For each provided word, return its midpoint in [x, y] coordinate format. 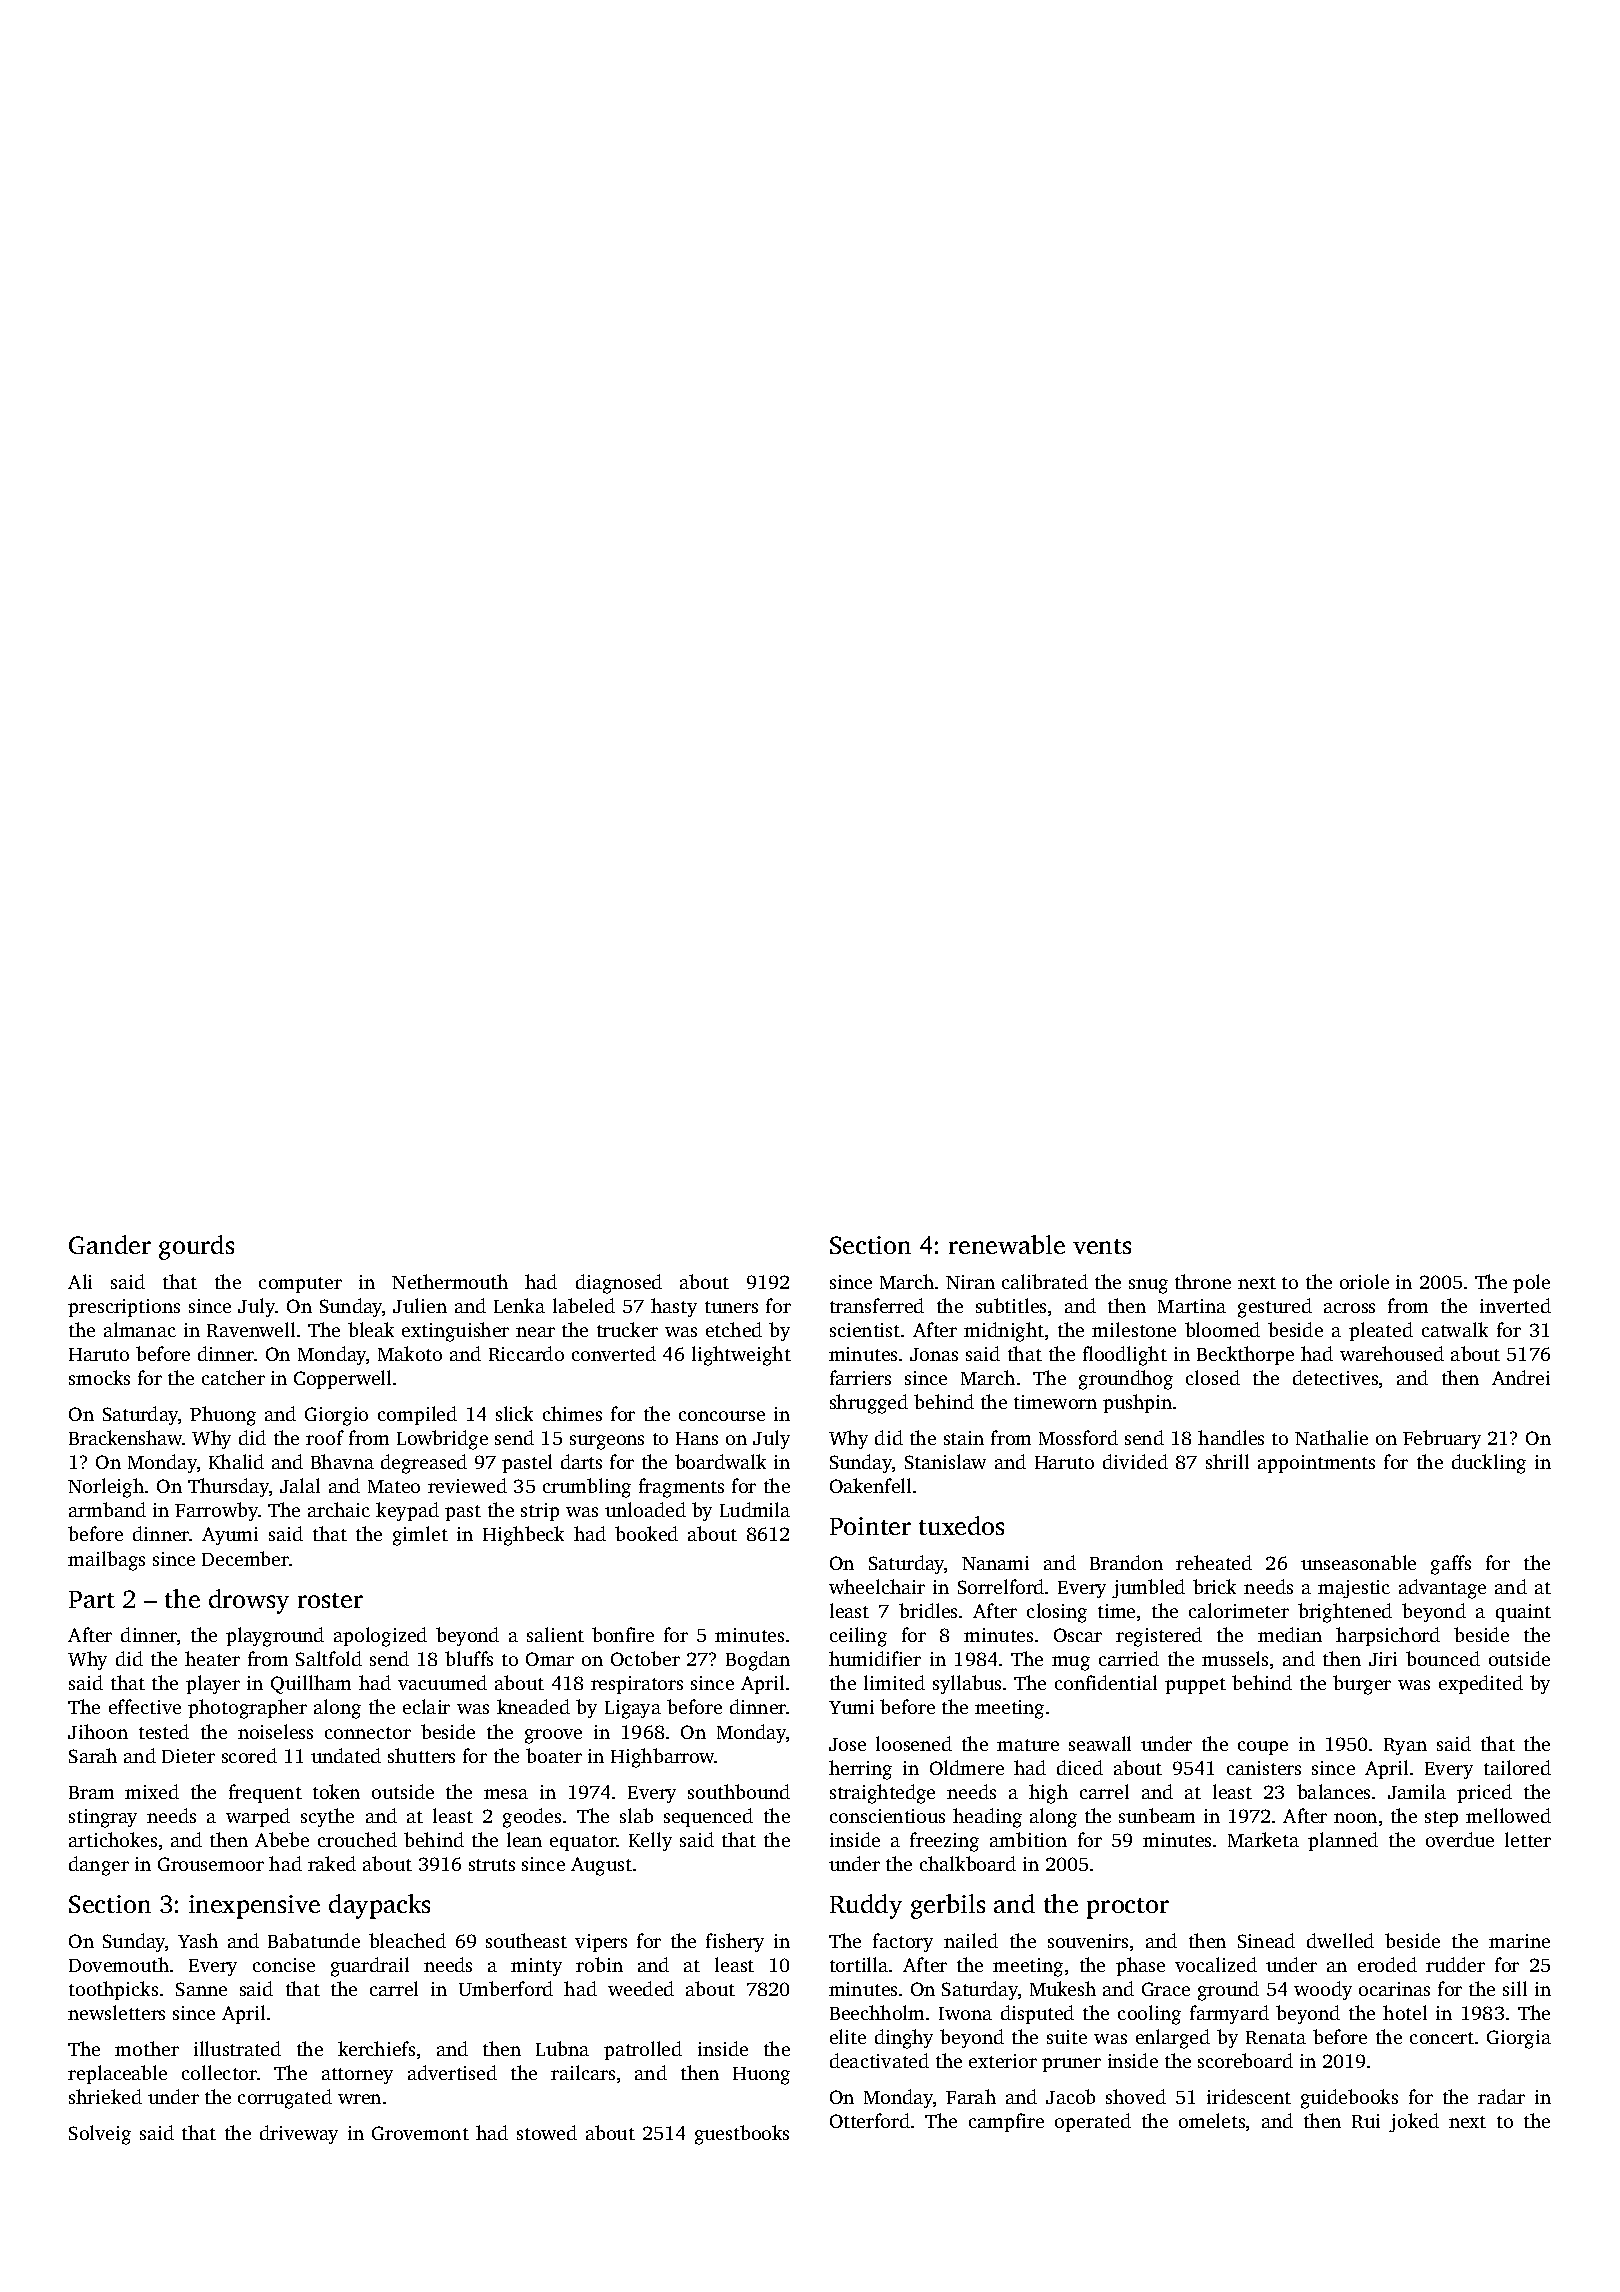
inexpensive [254, 1907]
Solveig [100, 2135]
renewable [1007, 1244]
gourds [196, 1247]
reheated [1214, 1562]
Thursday [228, 1487]
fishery [735, 1942]
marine [1519, 1941]
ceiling [858, 1637]
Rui [1366, 2121]
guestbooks [742, 2135]
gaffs [1451, 1565]
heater [212, 1658]
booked [646, 1533]
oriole [1364, 1281]
